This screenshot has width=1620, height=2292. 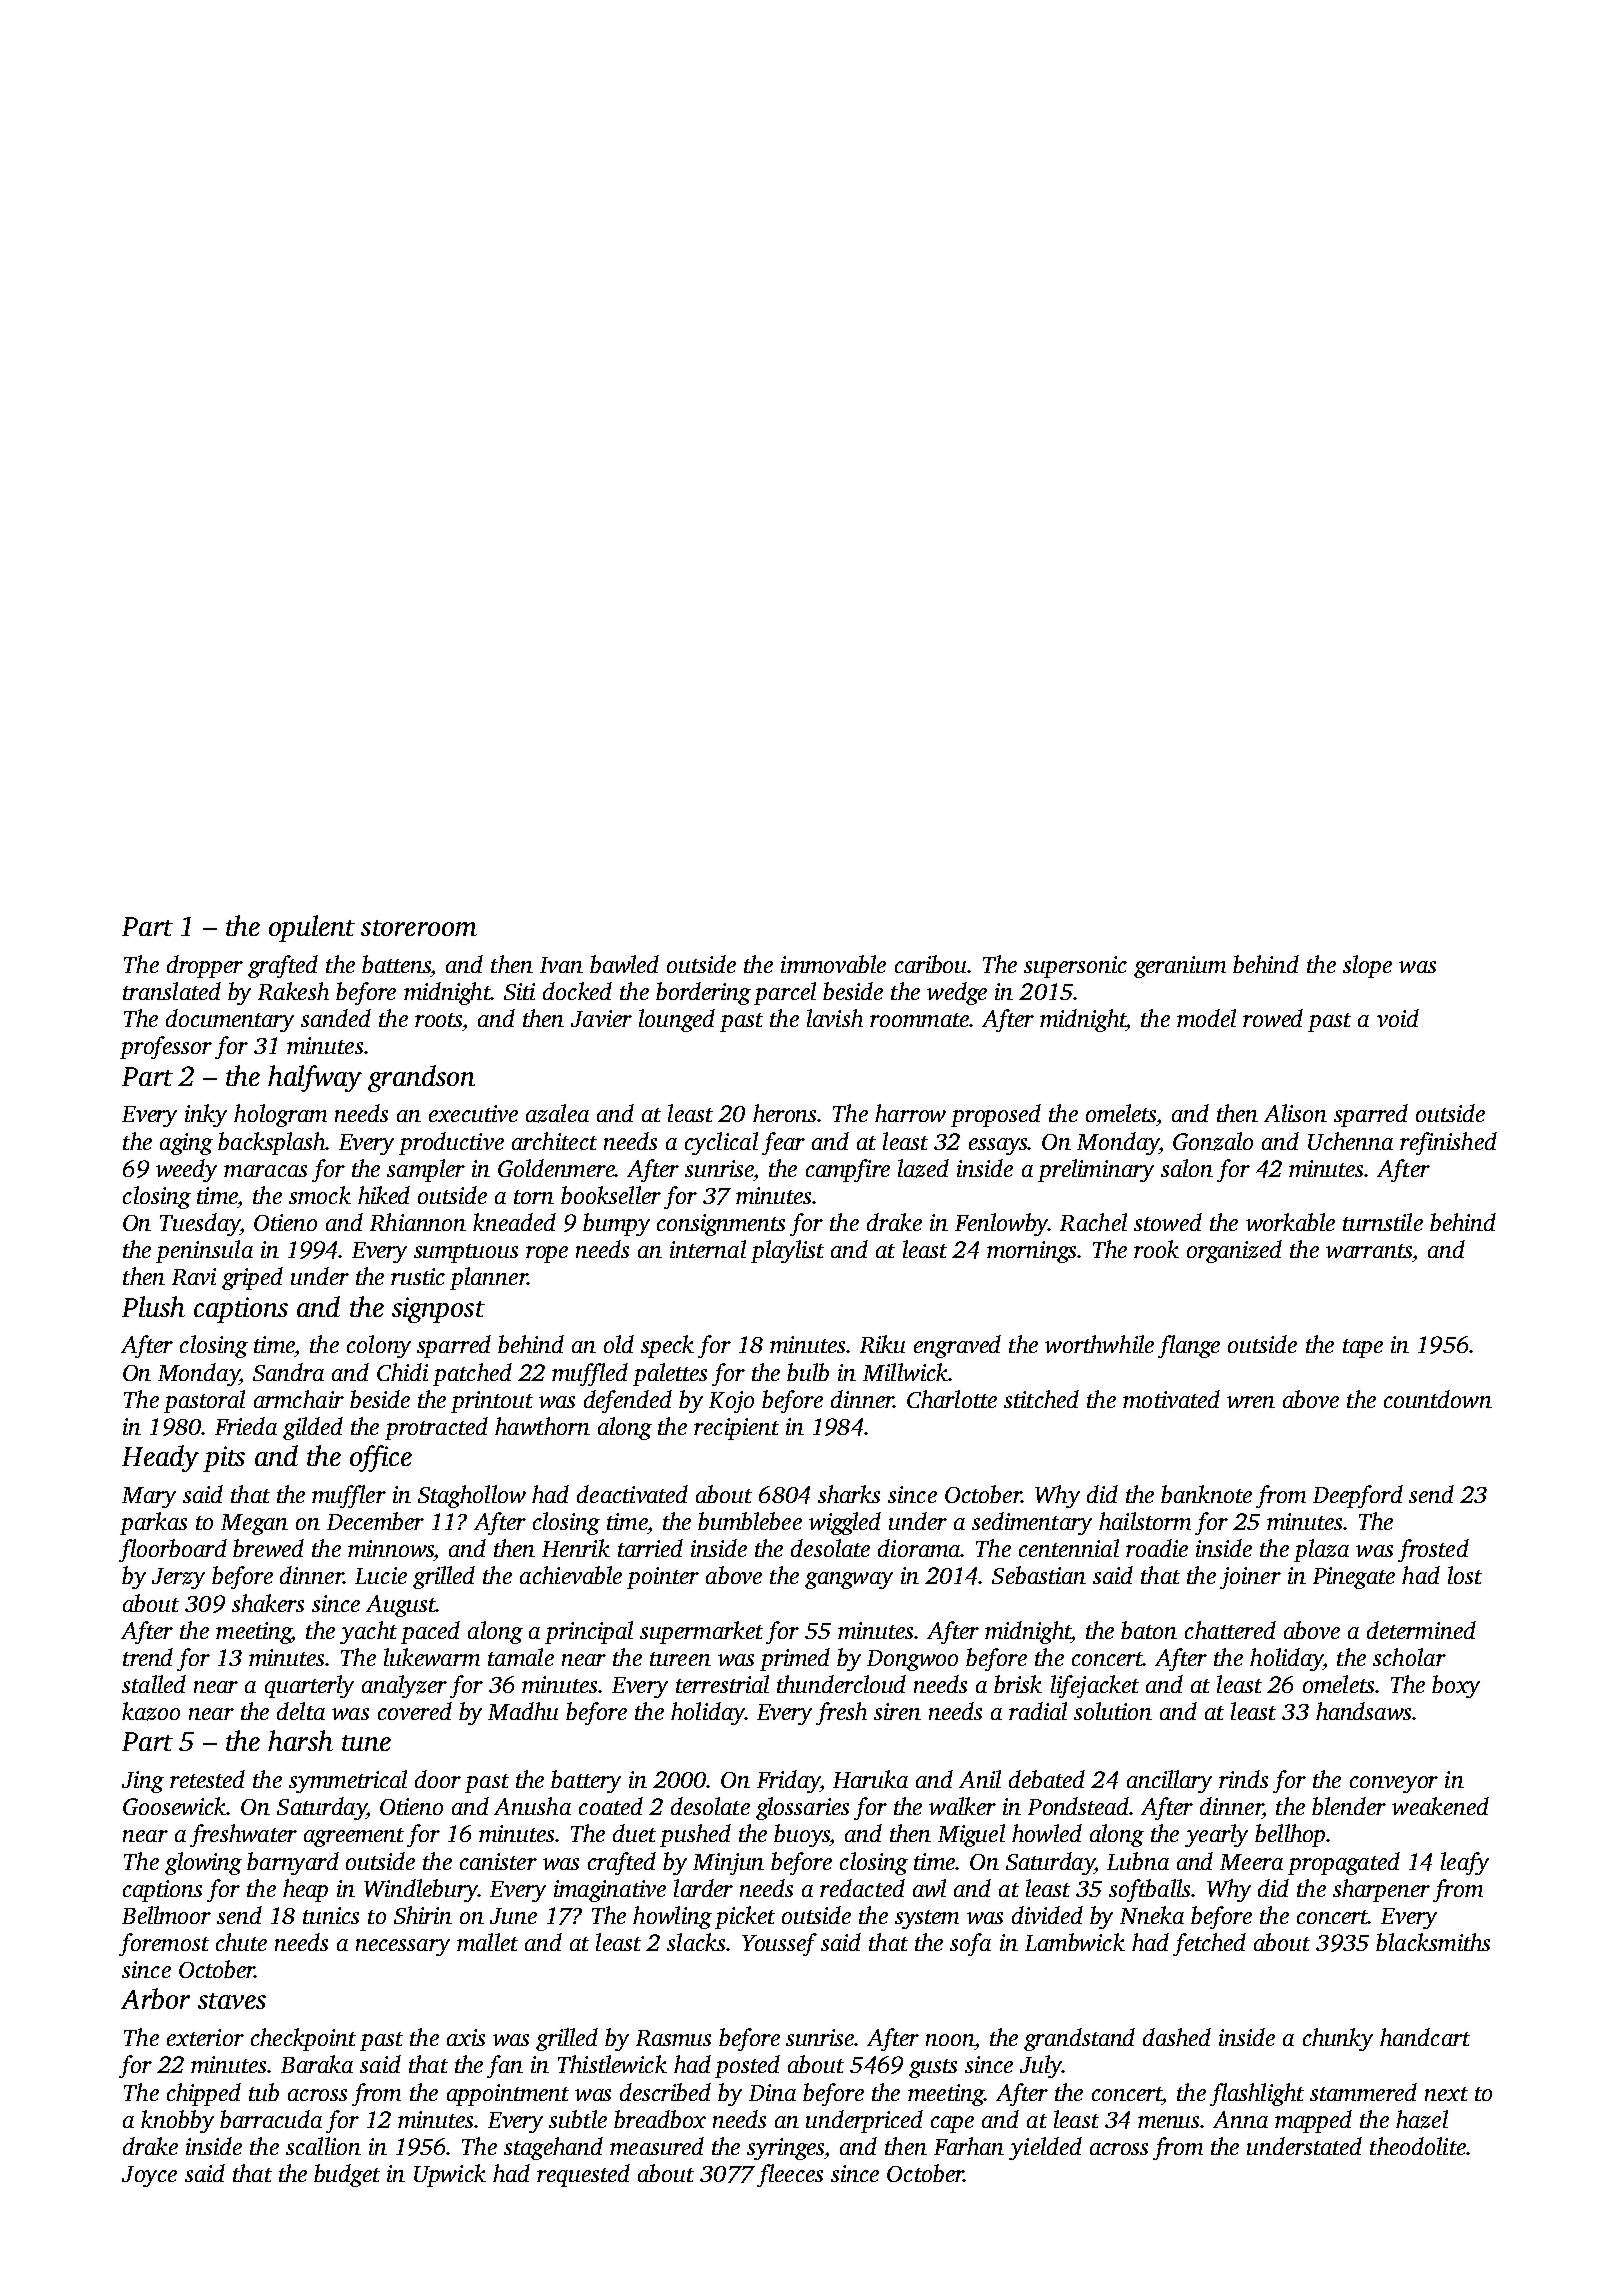 I want to click on Anusha, so click(x=532, y=1806).
